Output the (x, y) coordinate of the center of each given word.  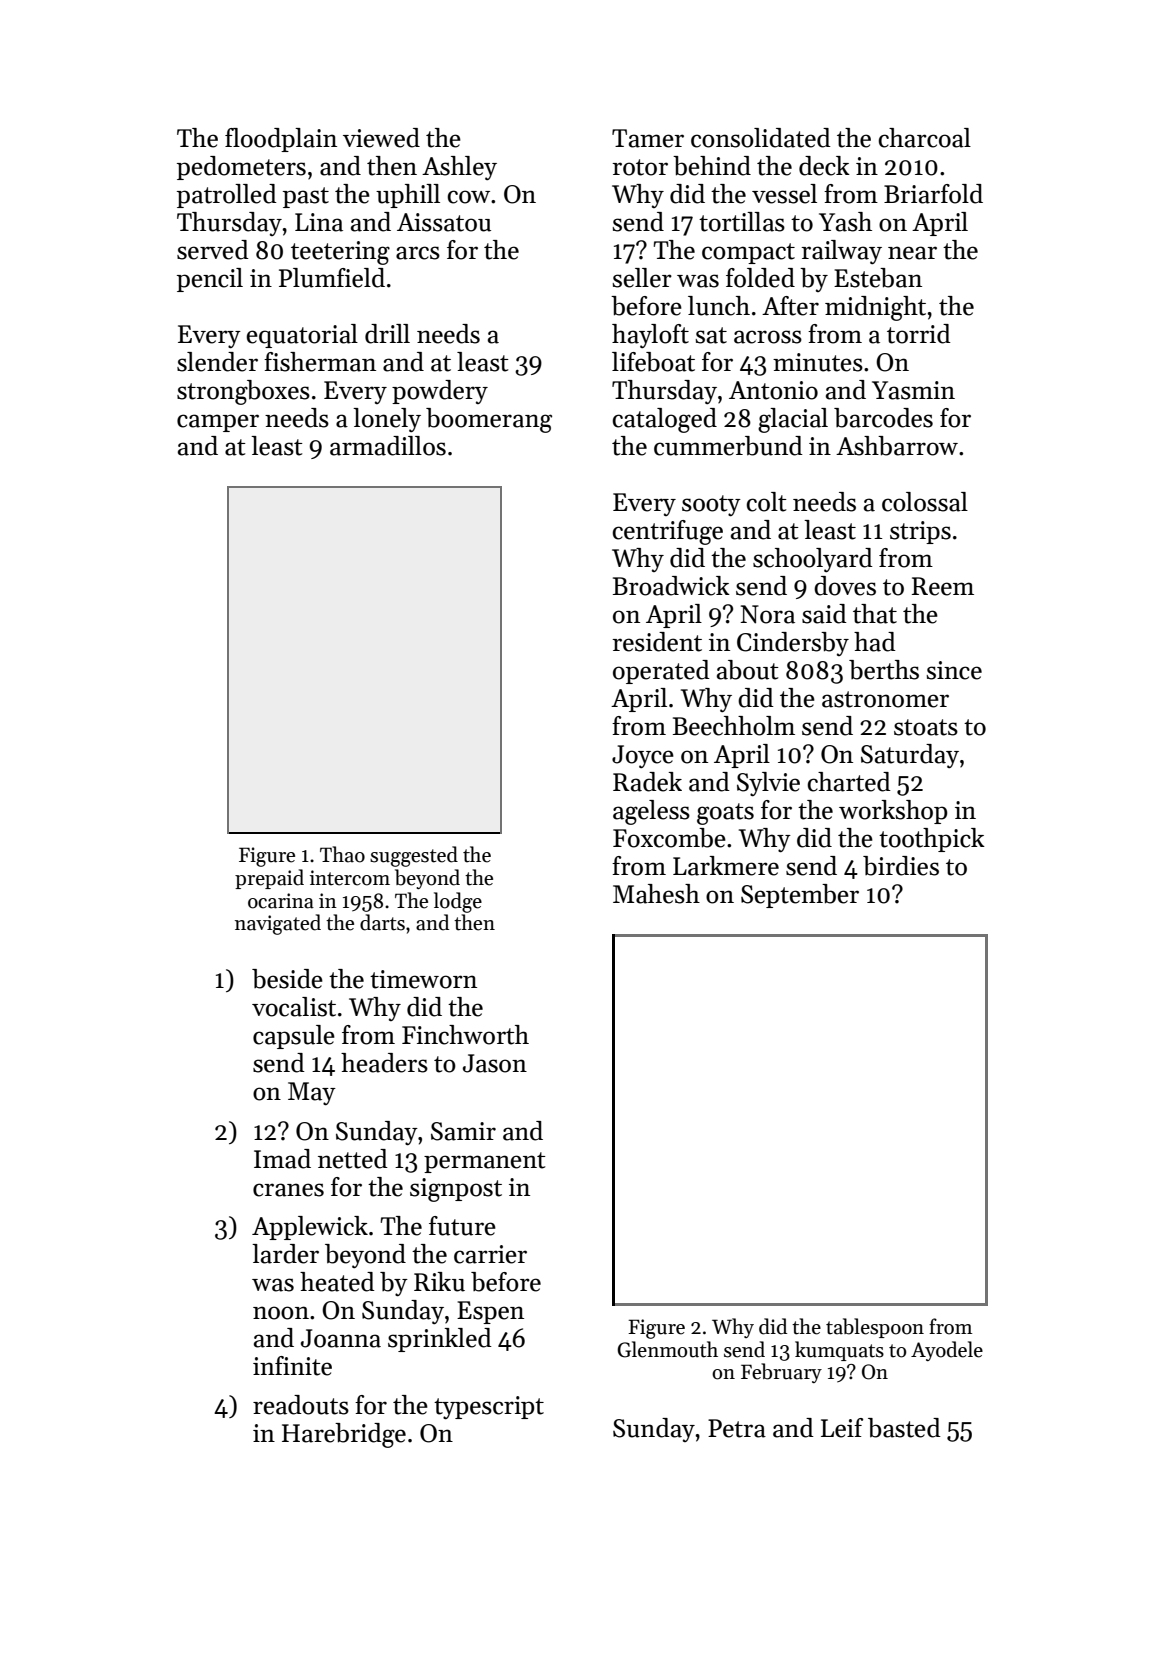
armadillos (388, 446)
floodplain (281, 140)
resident (657, 642)
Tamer (648, 138)
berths (884, 670)
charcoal (925, 138)
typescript (489, 1407)
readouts (301, 1405)
